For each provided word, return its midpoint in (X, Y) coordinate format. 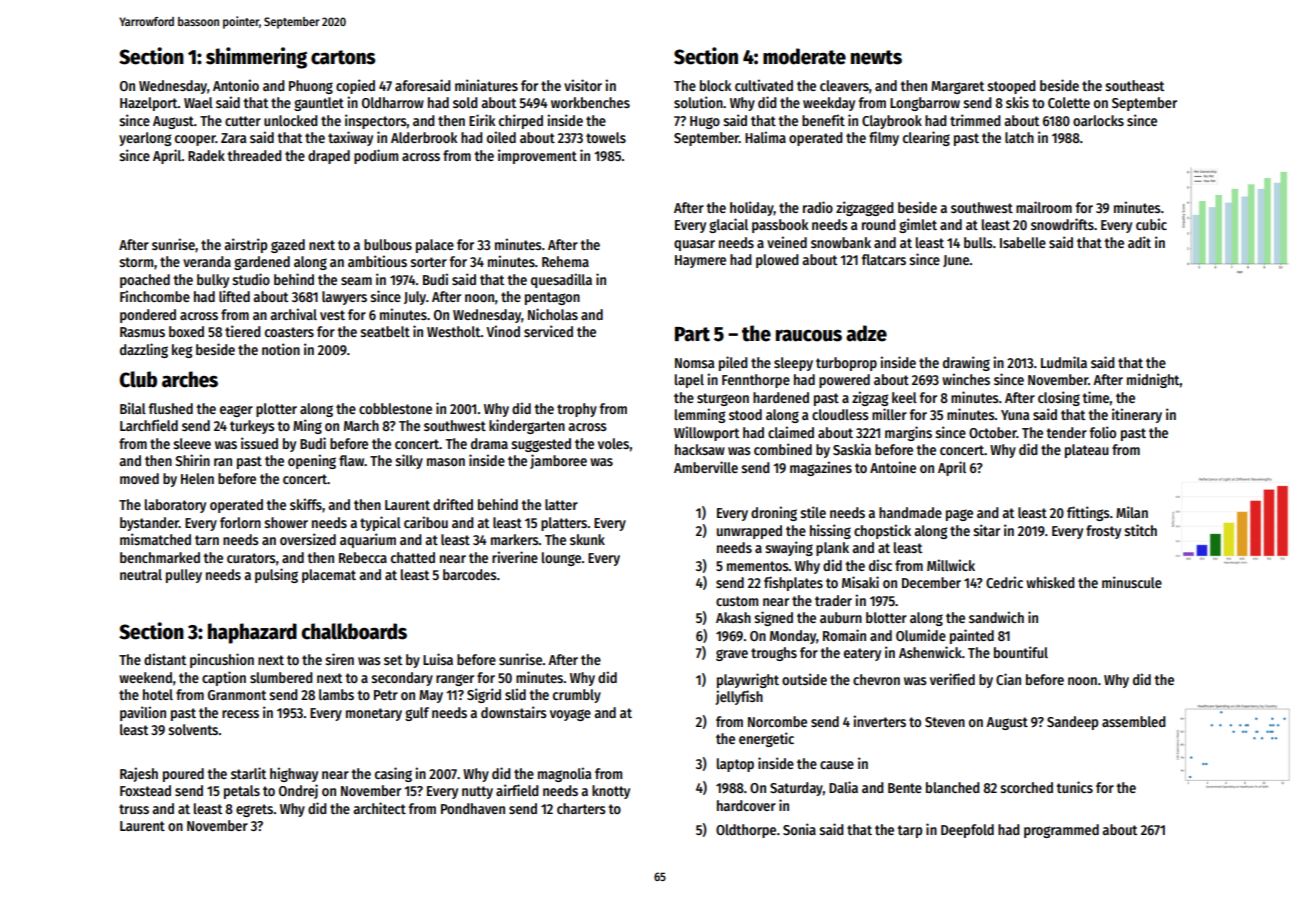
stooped (1012, 87)
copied (355, 86)
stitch (1141, 530)
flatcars (884, 259)
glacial (728, 225)
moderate (804, 56)
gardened (262, 263)
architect (379, 808)
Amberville (706, 467)
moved (139, 478)
